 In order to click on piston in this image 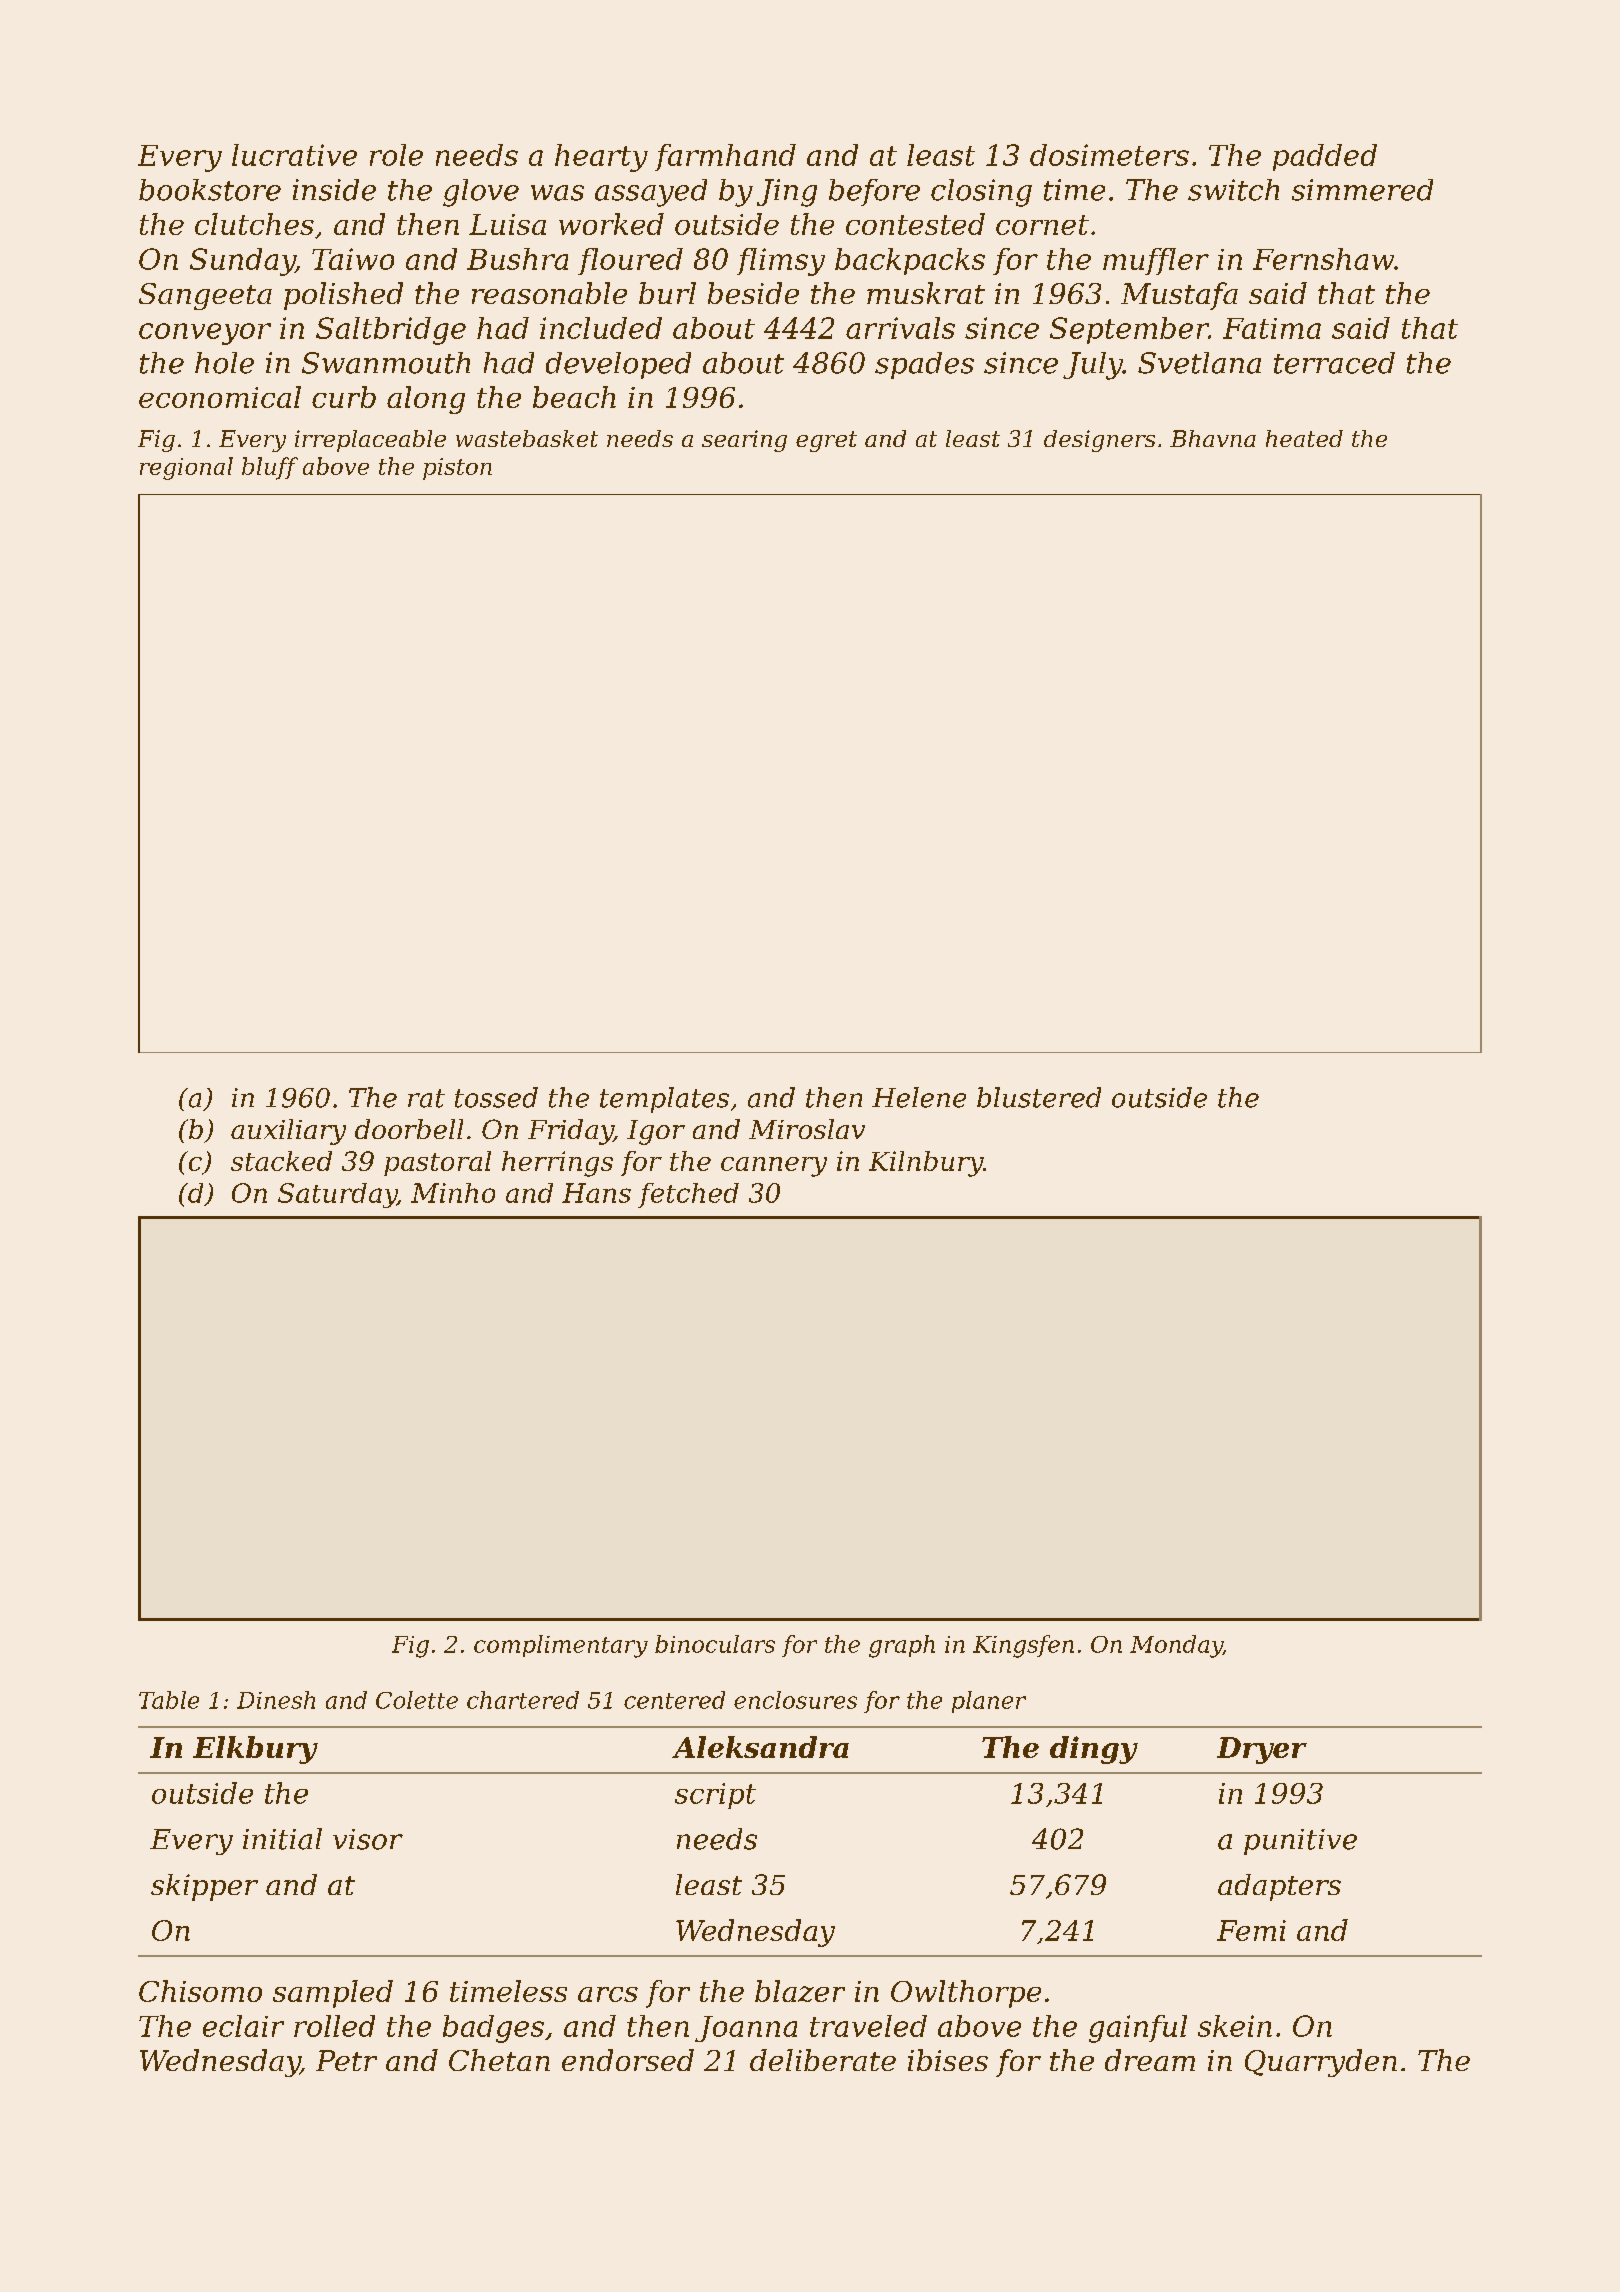, I will do `click(457, 469)`.
